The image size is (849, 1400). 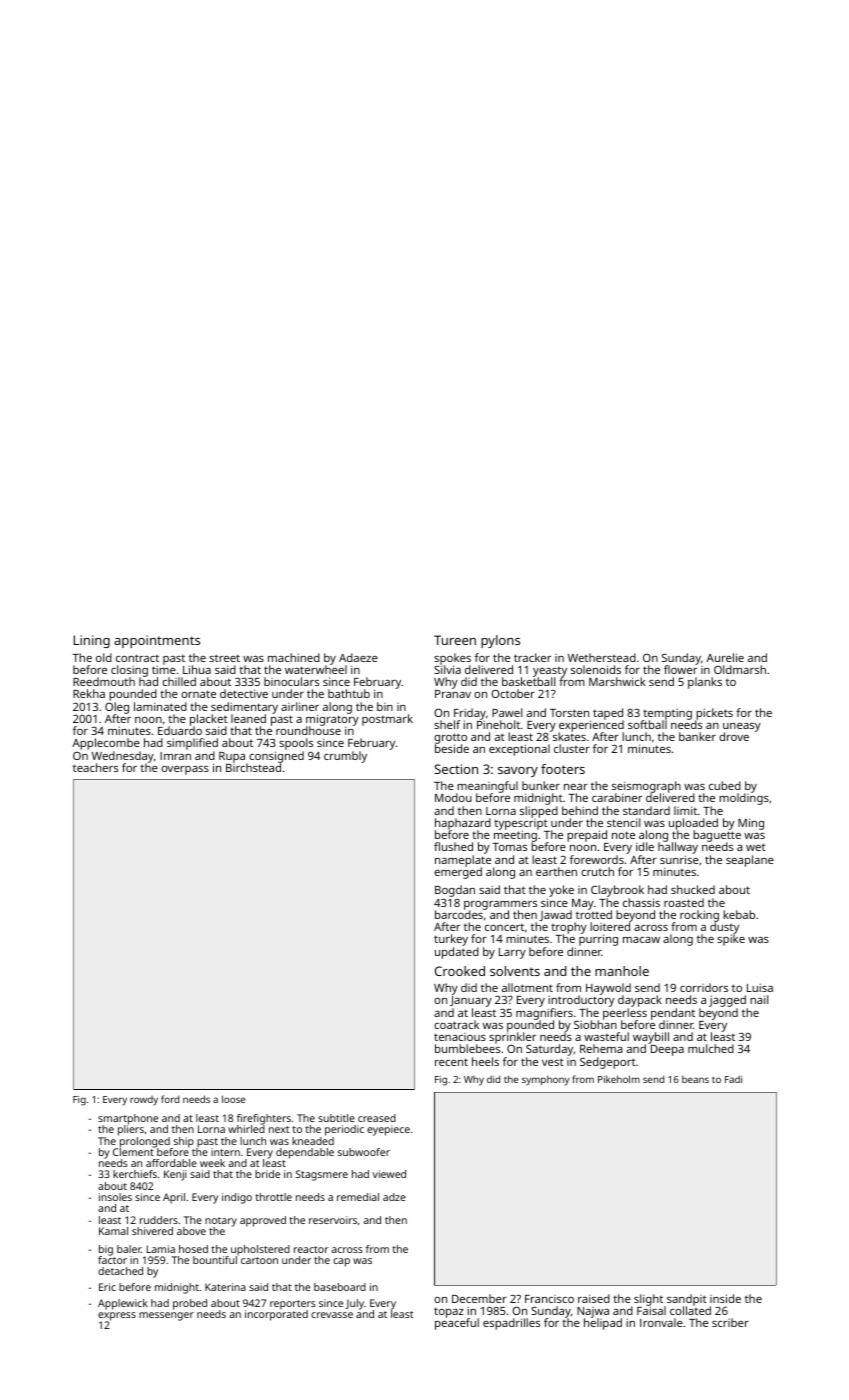 What do you see at coordinates (456, 1024) in the screenshot?
I see `coatrack` at bounding box center [456, 1024].
